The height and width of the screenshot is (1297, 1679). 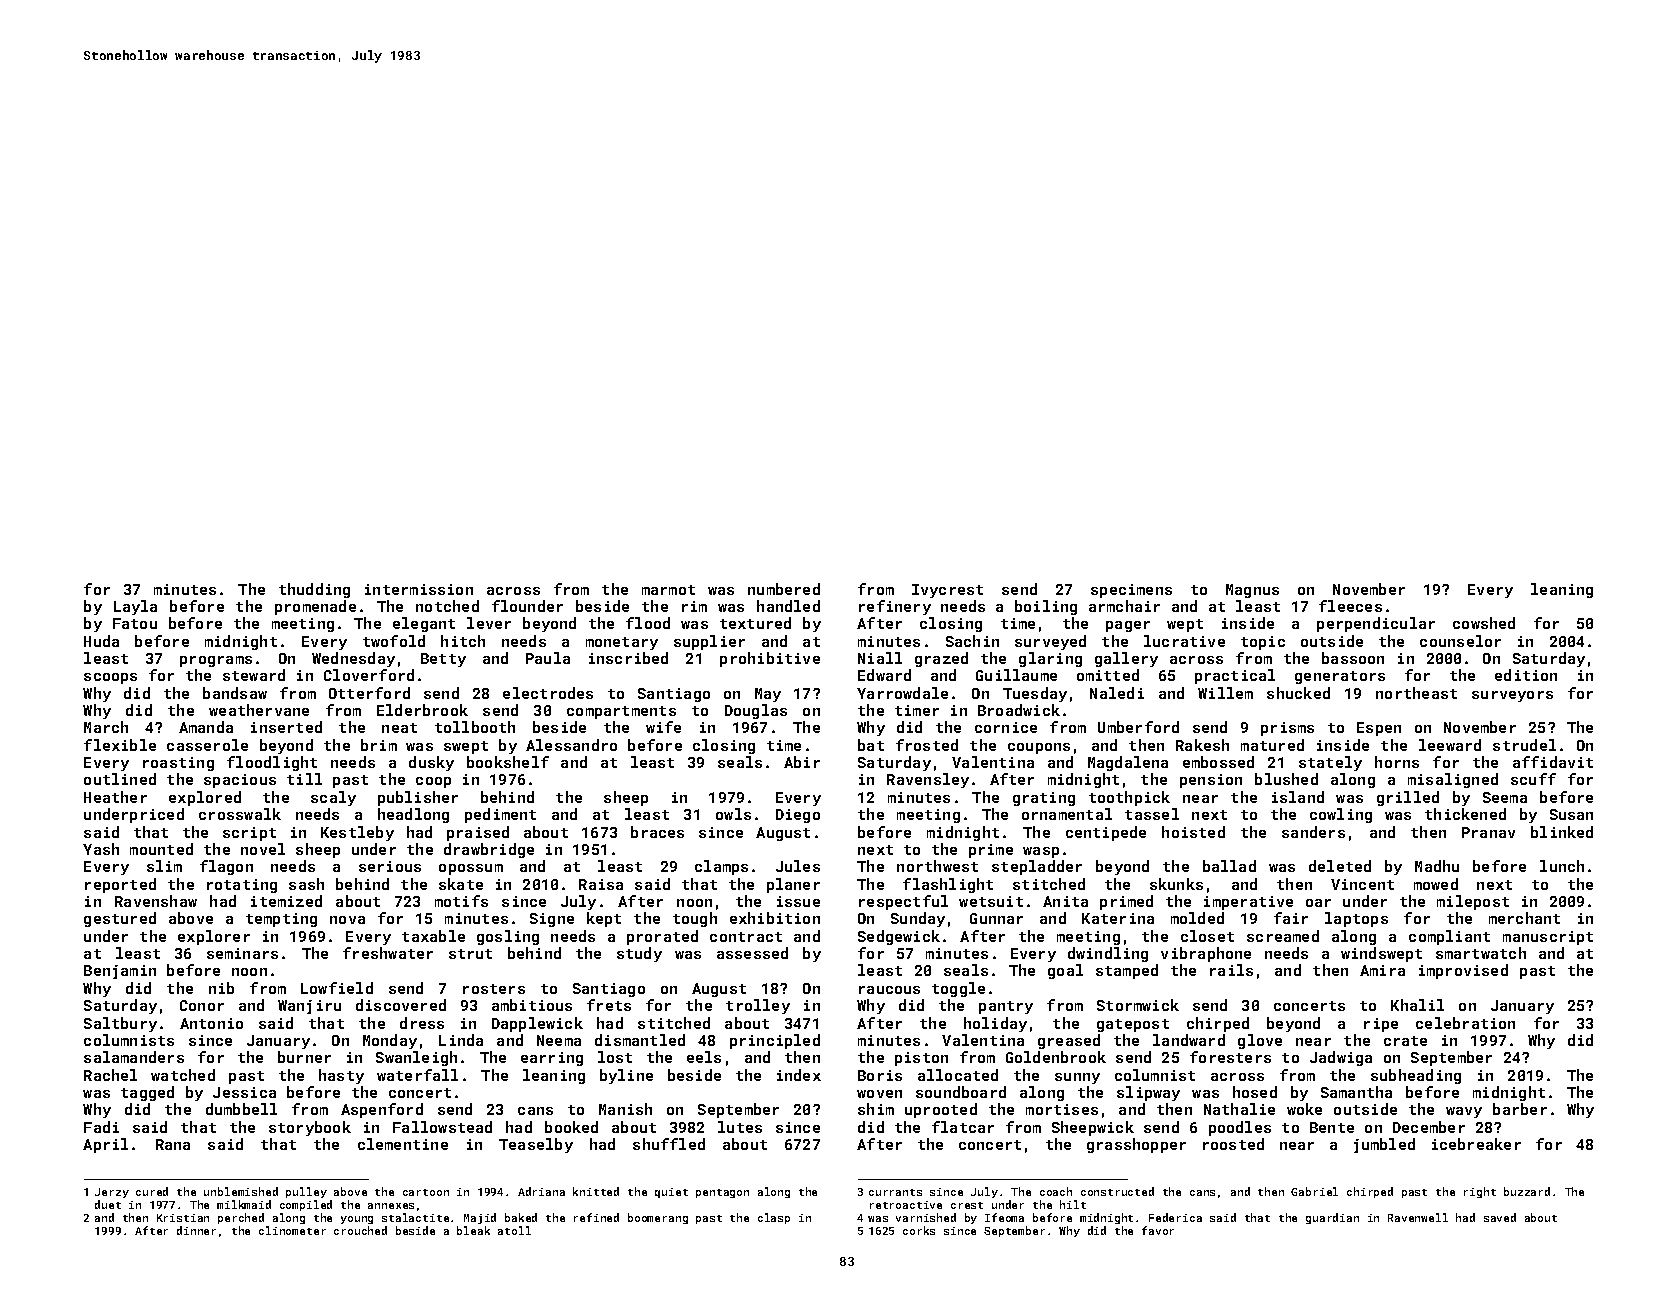 I want to click on edition, so click(x=1526, y=675).
